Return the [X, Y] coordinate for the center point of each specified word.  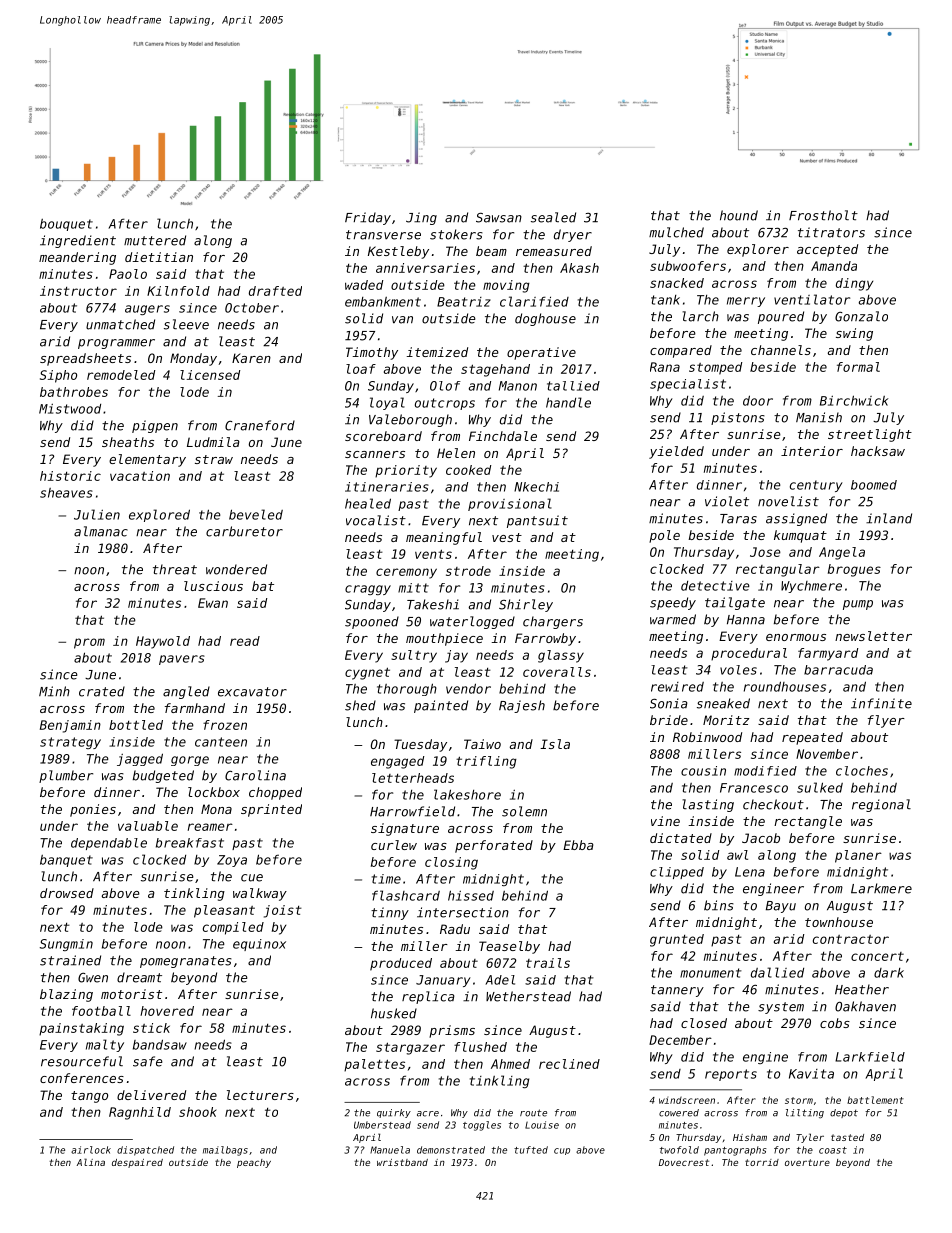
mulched [676, 232]
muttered [155, 240]
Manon [518, 386]
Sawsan [499, 218]
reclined [569, 1064]
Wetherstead [528, 996]
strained [70, 960]
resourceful [82, 1061]
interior [812, 451]
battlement [875, 1100]
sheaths [128, 442]
